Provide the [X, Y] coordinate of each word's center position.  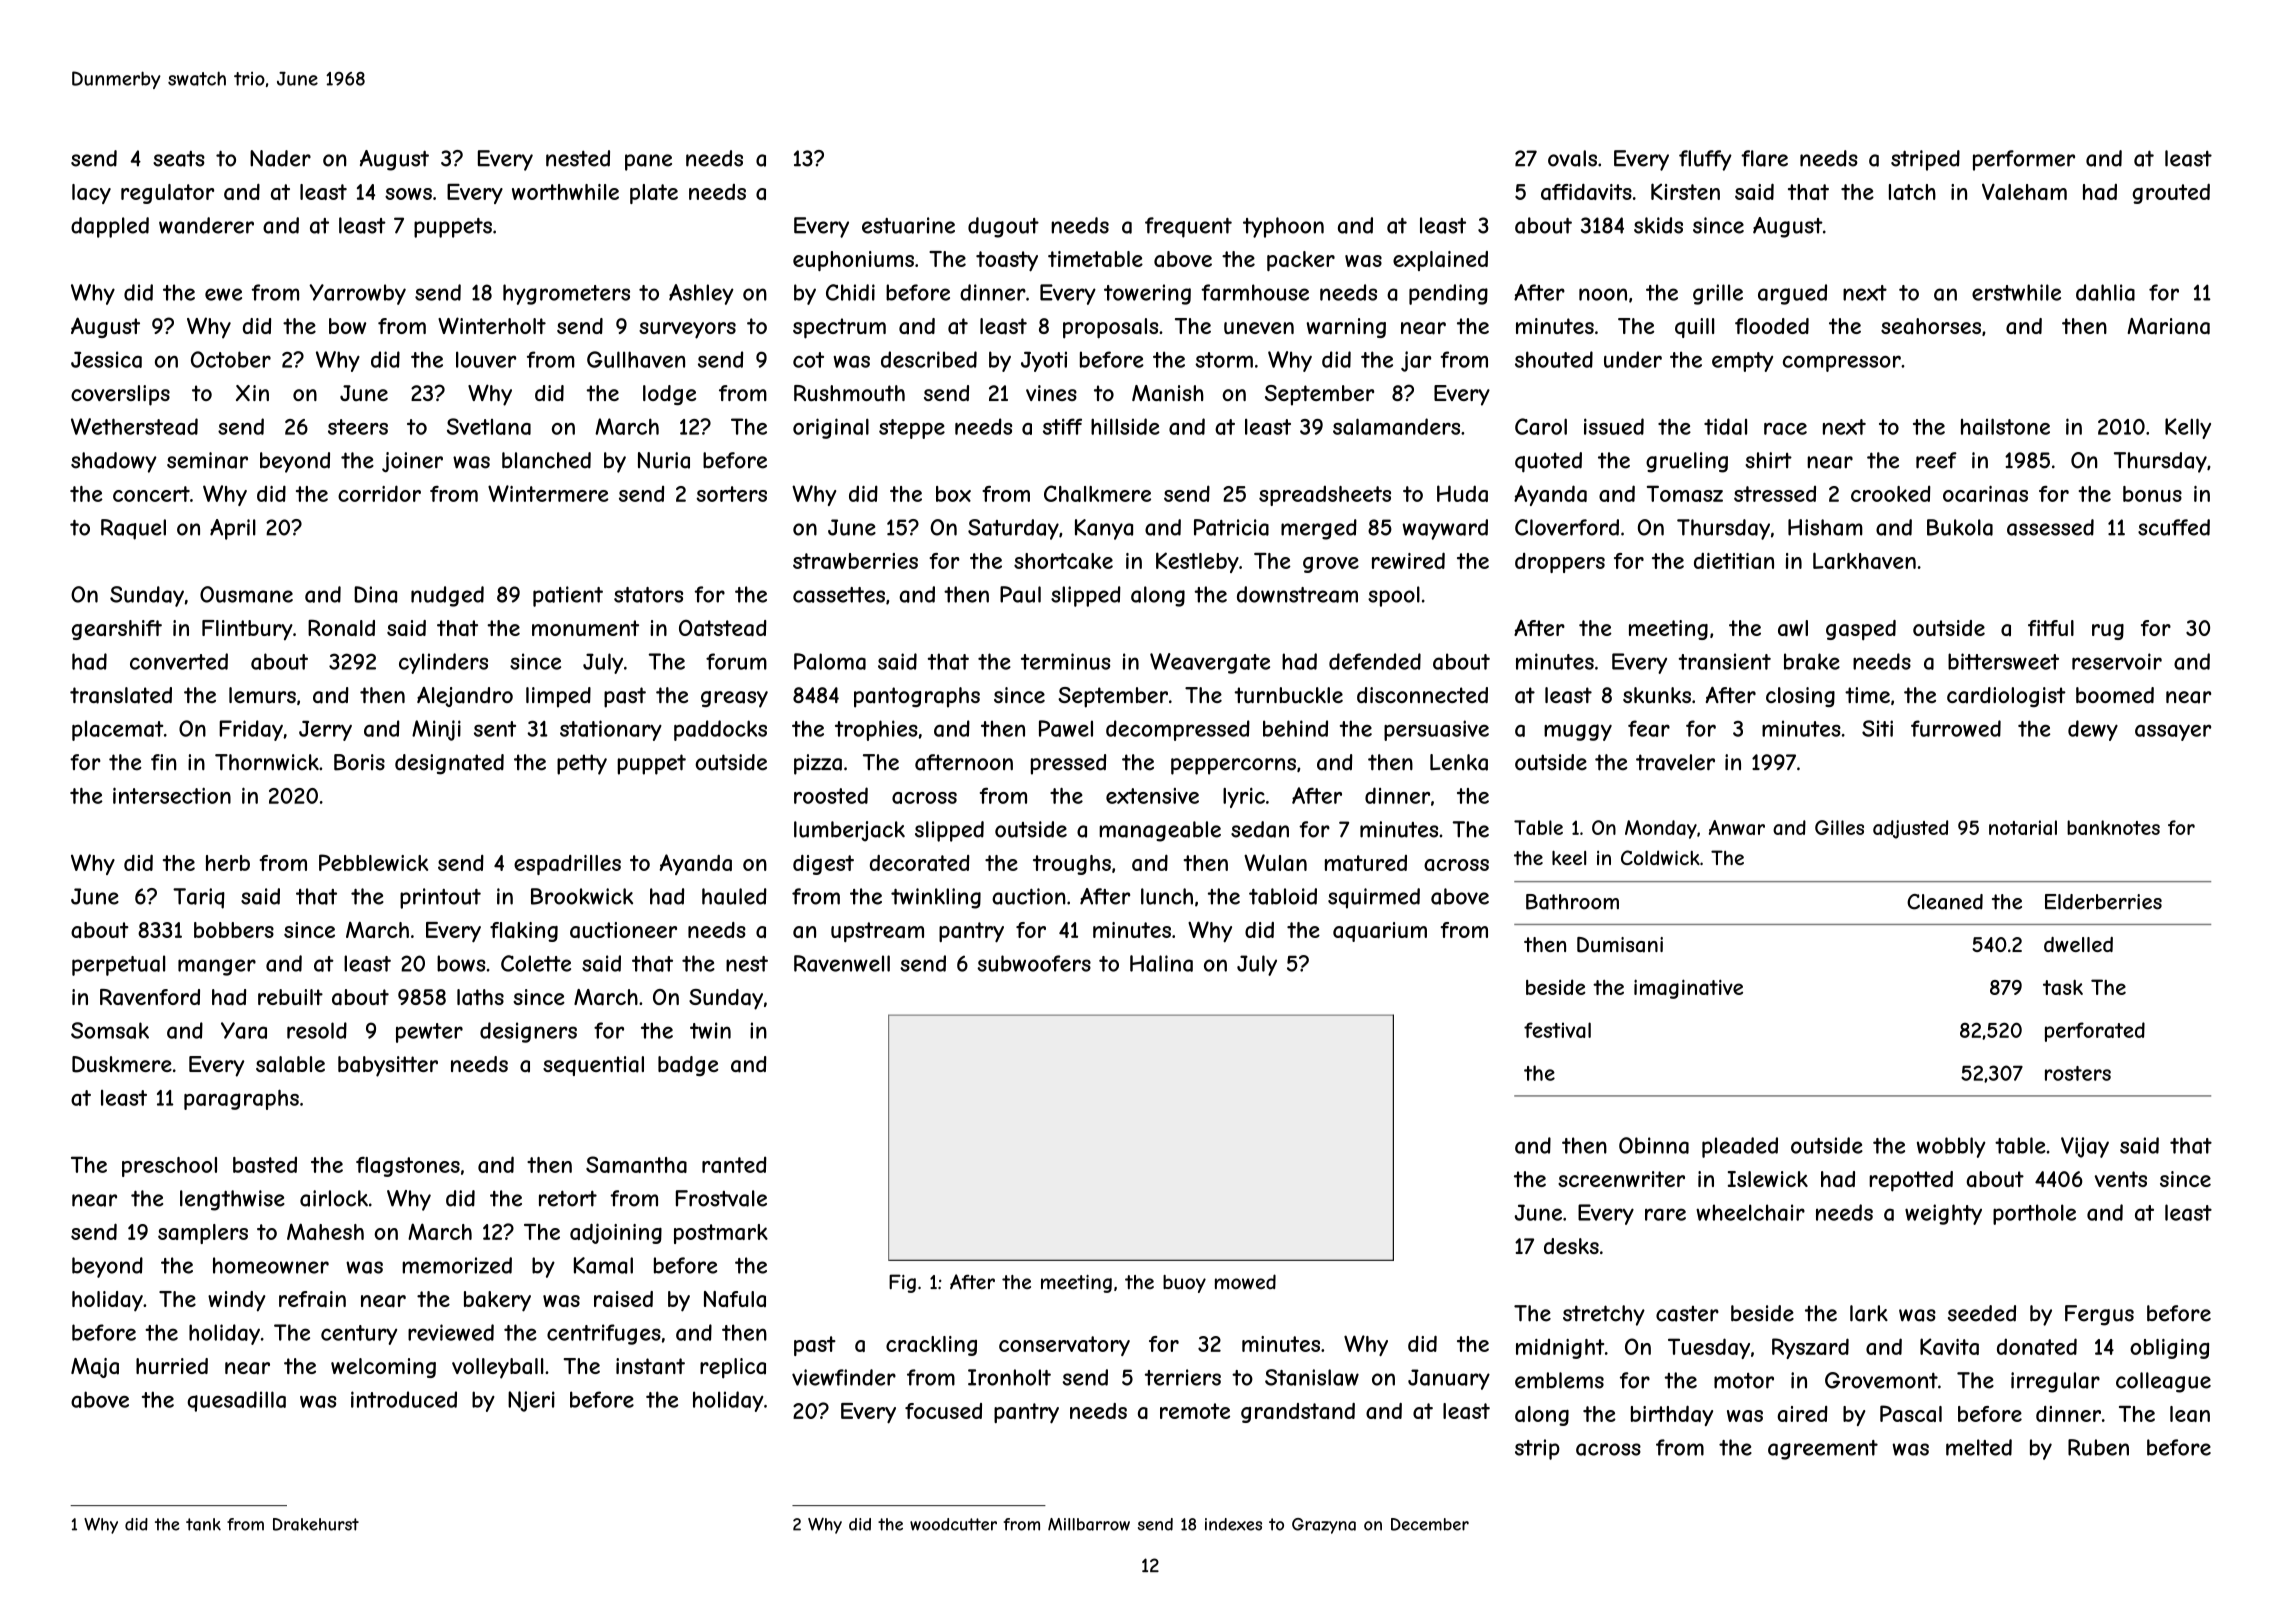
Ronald [341, 628]
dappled [110, 227]
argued [1792, 294]
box [953, 494]
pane [648, 162]
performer [2024, 160]
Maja [95, 1368]
